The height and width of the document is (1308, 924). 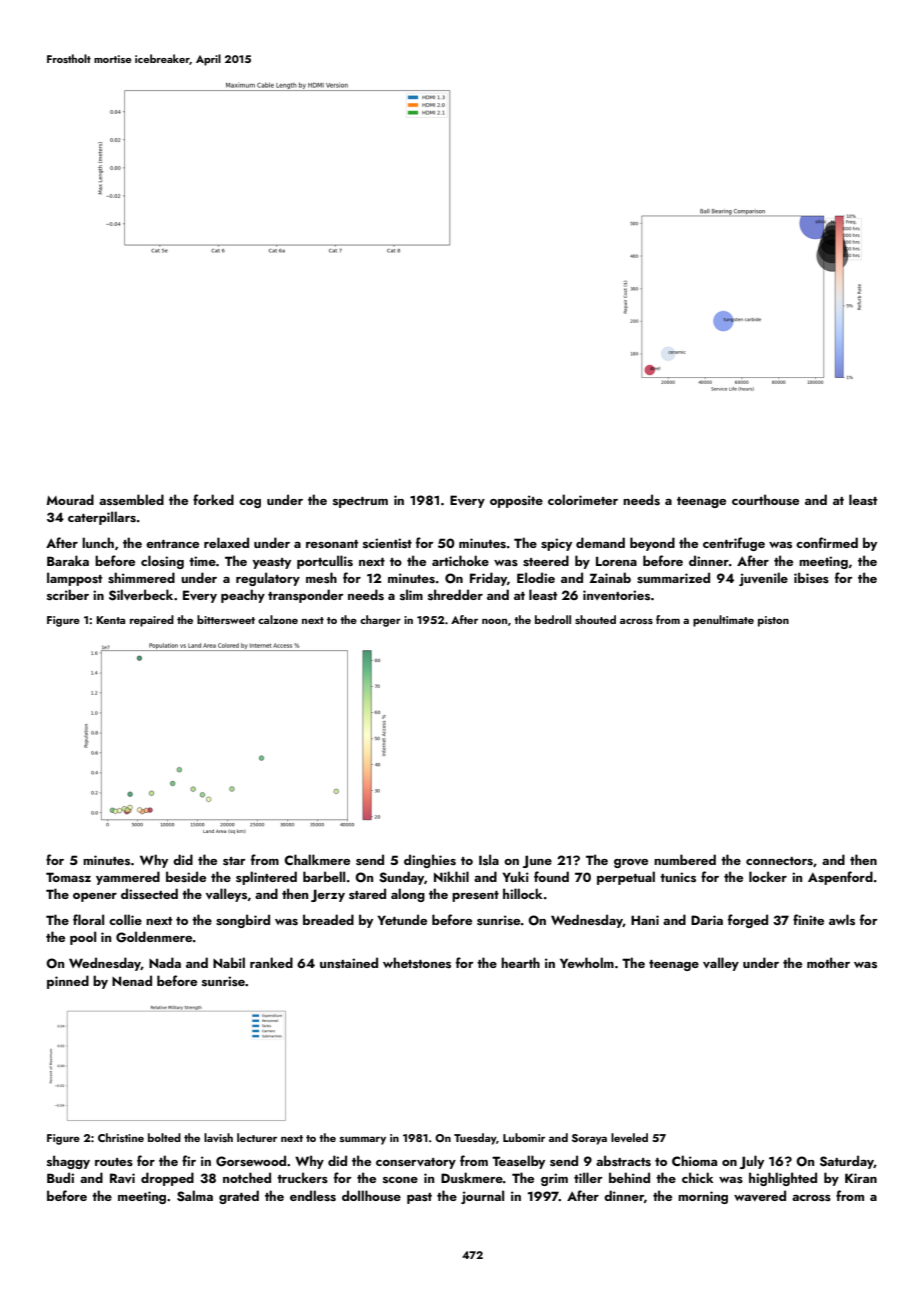 I want to click on mother, so click(x=828, y=962).
